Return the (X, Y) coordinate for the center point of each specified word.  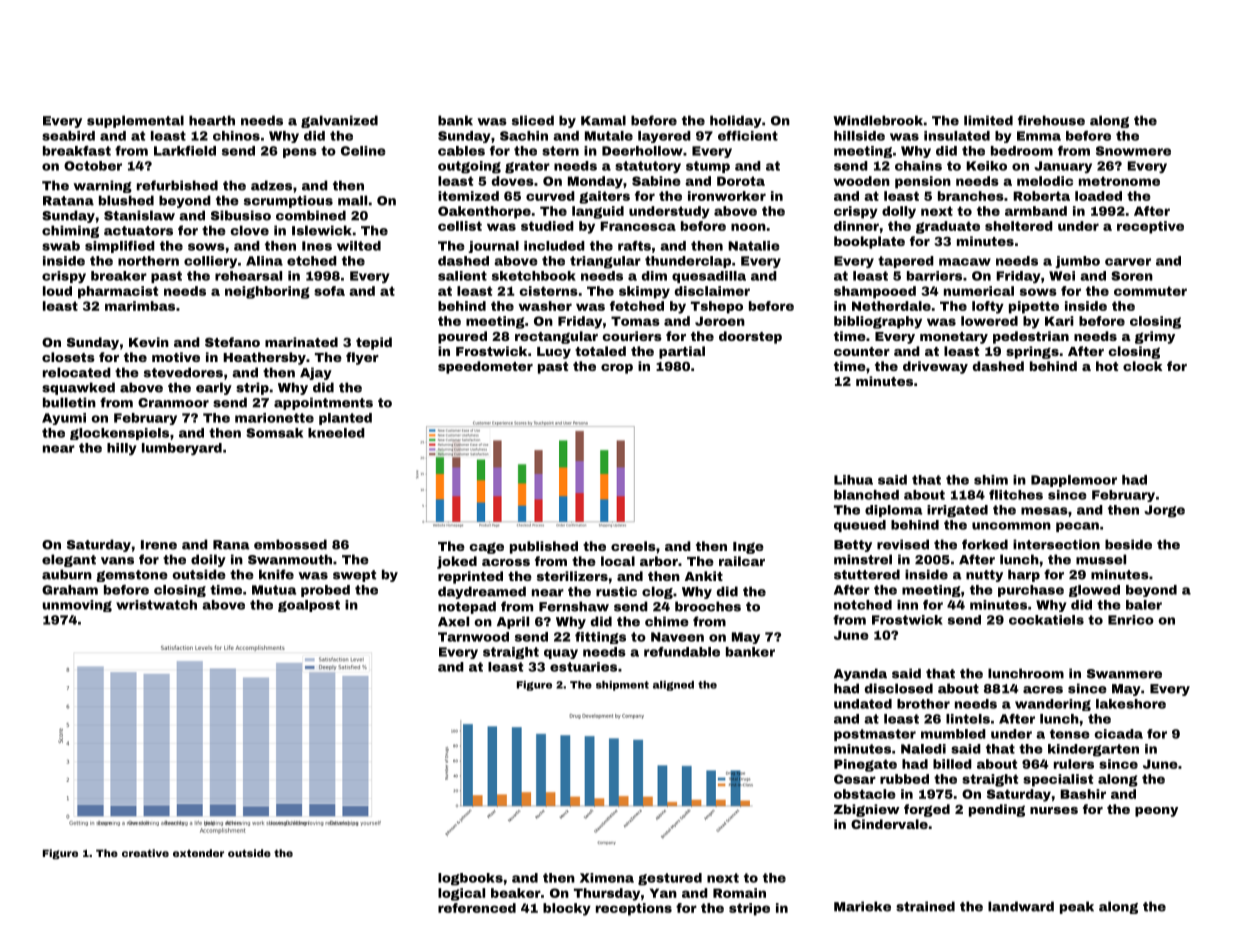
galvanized (339, 121)
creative (145, 853)
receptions (634, 909)
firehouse (1051, 120)
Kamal (603, 120)
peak (1077, 907)
